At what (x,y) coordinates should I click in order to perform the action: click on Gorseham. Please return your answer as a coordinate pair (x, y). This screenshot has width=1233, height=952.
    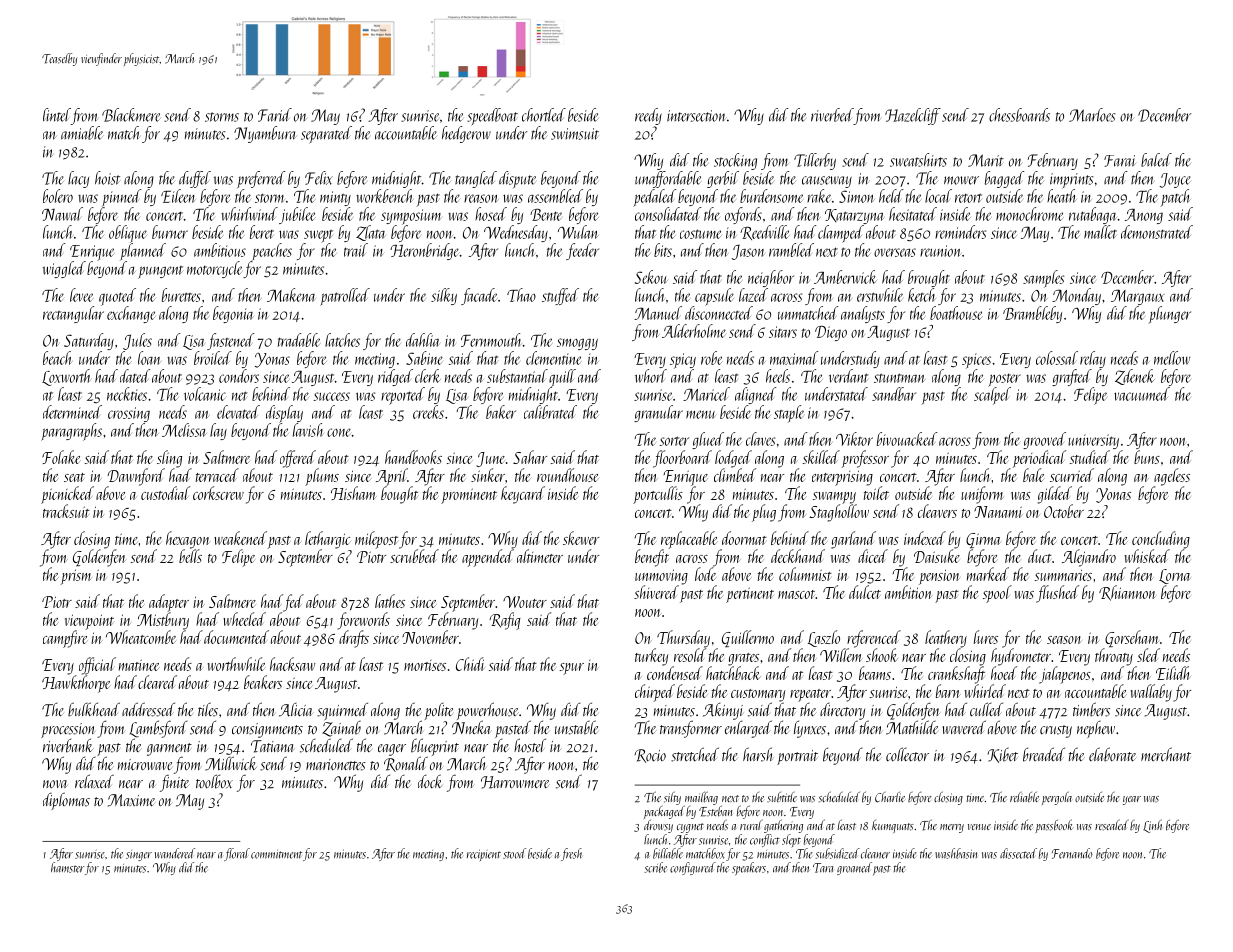
    Looking at the image, I should click on (1132, 638).
